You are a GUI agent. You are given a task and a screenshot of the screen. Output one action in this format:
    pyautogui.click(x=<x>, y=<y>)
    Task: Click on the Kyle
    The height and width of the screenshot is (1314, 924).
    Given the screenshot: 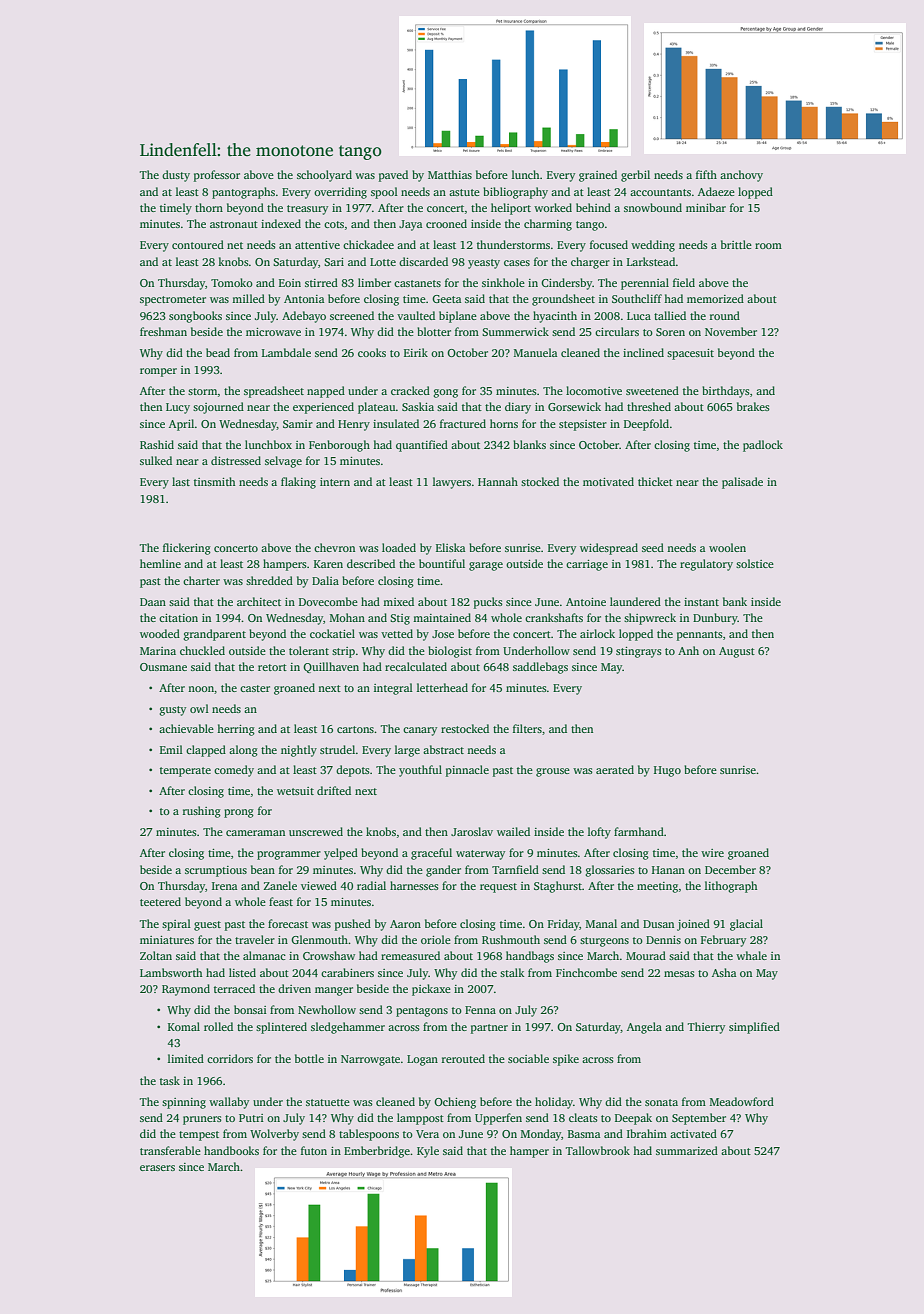 What is the action you would take?
    pyautogui.click(x=428, y=1152)
